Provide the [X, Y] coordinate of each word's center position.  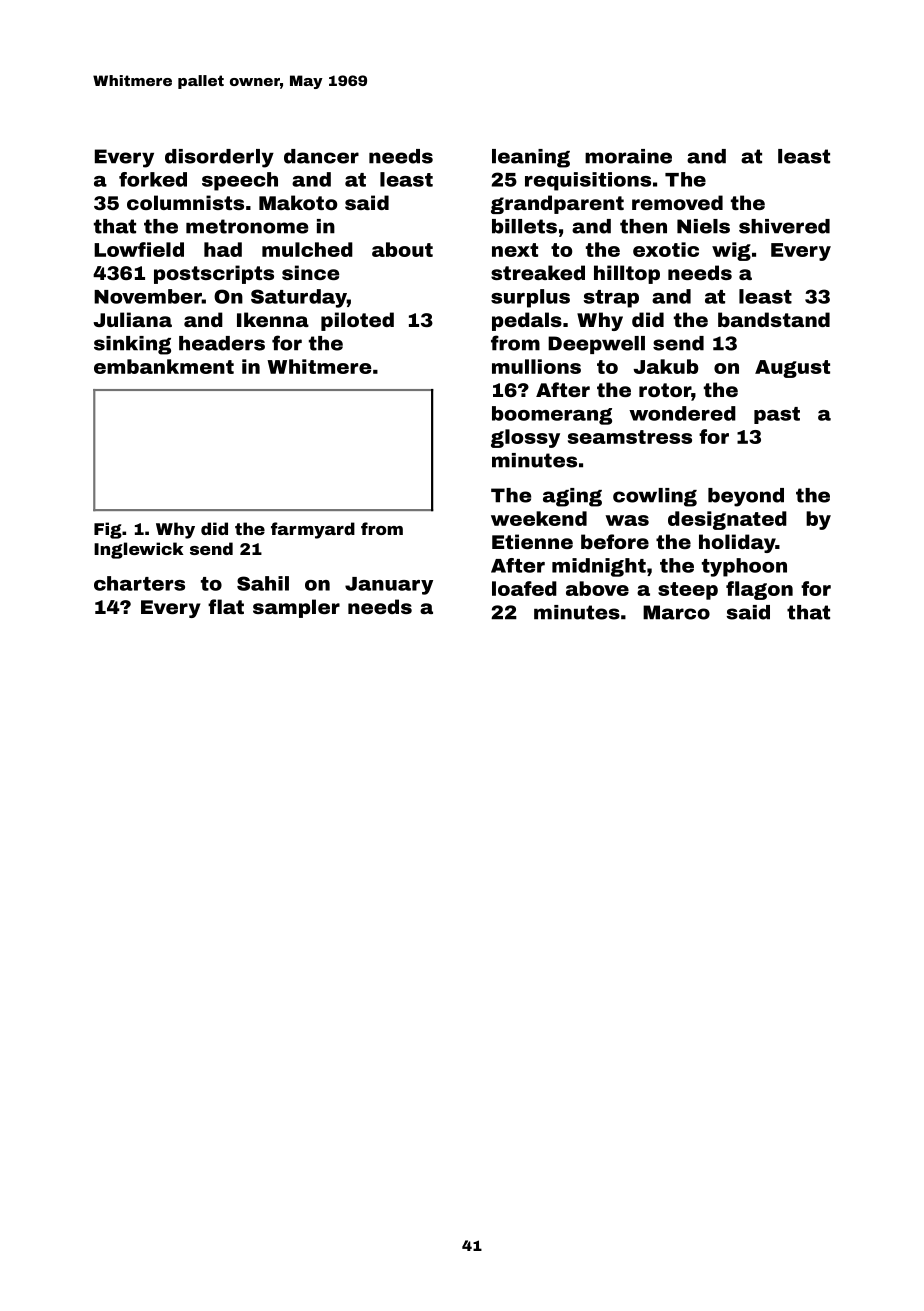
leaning [531, 158]
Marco [676, 612]
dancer [321, 156]
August [792, 369]
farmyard [313, 530]
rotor [665, 390]
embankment [164, 366]
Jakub [666, 366]
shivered [784, 226]
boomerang [552, 415]
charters [139, 583]
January [389, 586]
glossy [525, 438]
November [148, 296]
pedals [527, 321]
